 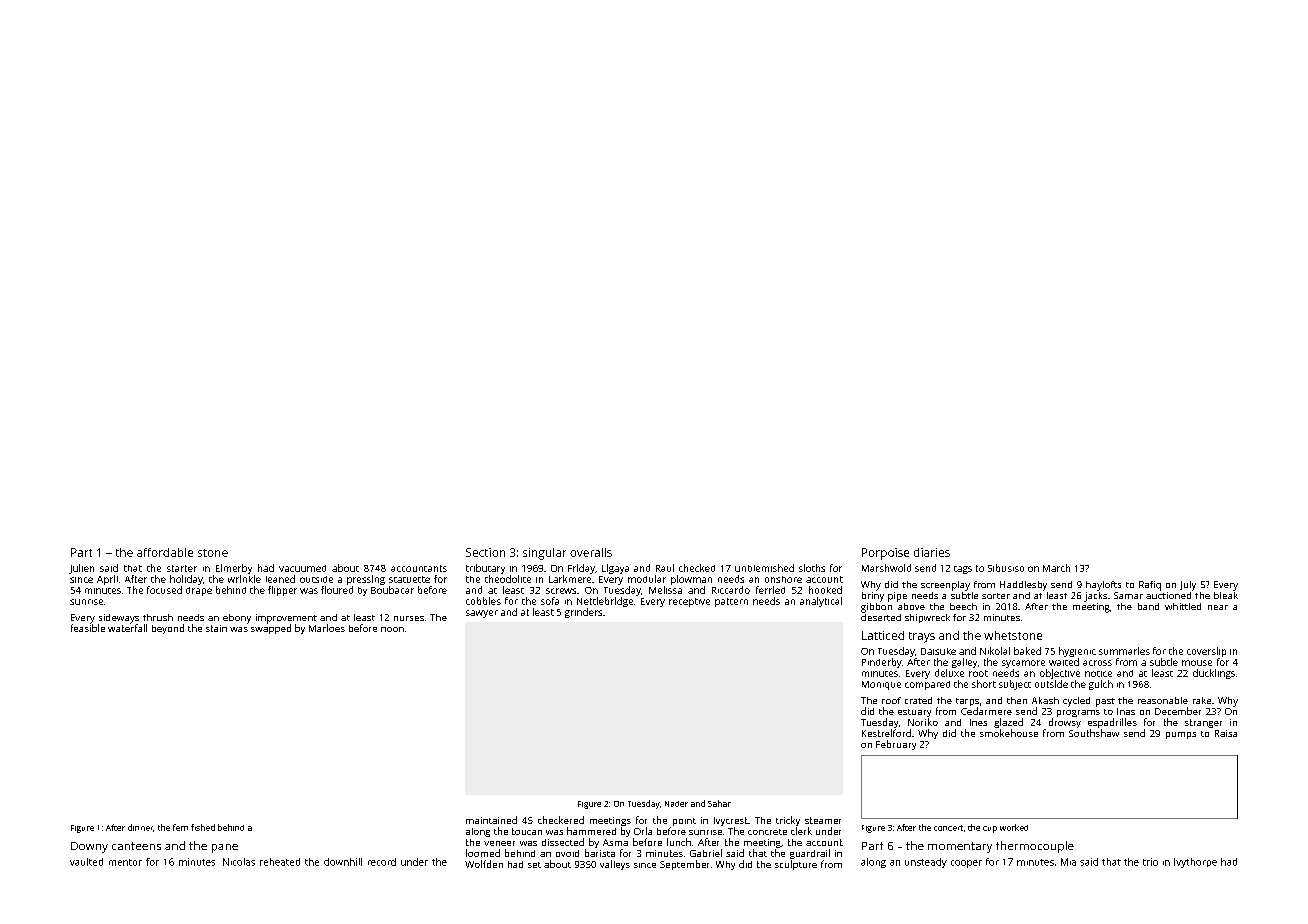 I want to click on dinner, so click(x=140, y=827).
